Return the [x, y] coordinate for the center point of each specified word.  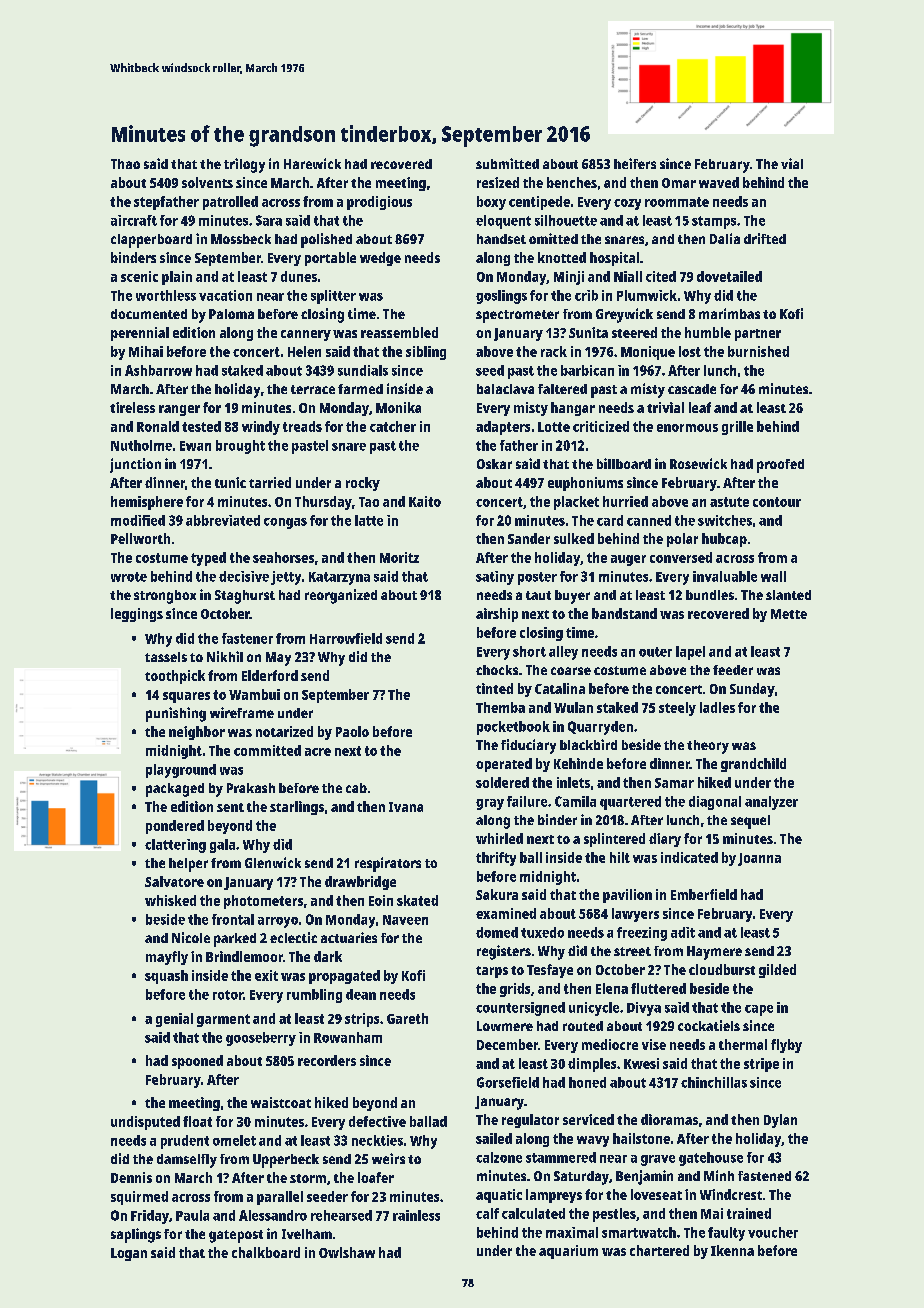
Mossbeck [241, 239]
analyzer [771, 803]
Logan [129, 1254]
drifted [765, 238]
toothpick [175, 677]
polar [682, 540]
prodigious [379, 203]
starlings [297, 808]
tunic [230, 482]
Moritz [399, 557]
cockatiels [709, 1025]
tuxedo [542, 932]
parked [235, 940]
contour [777, 502]
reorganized [341, 596]
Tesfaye [550, 971]
